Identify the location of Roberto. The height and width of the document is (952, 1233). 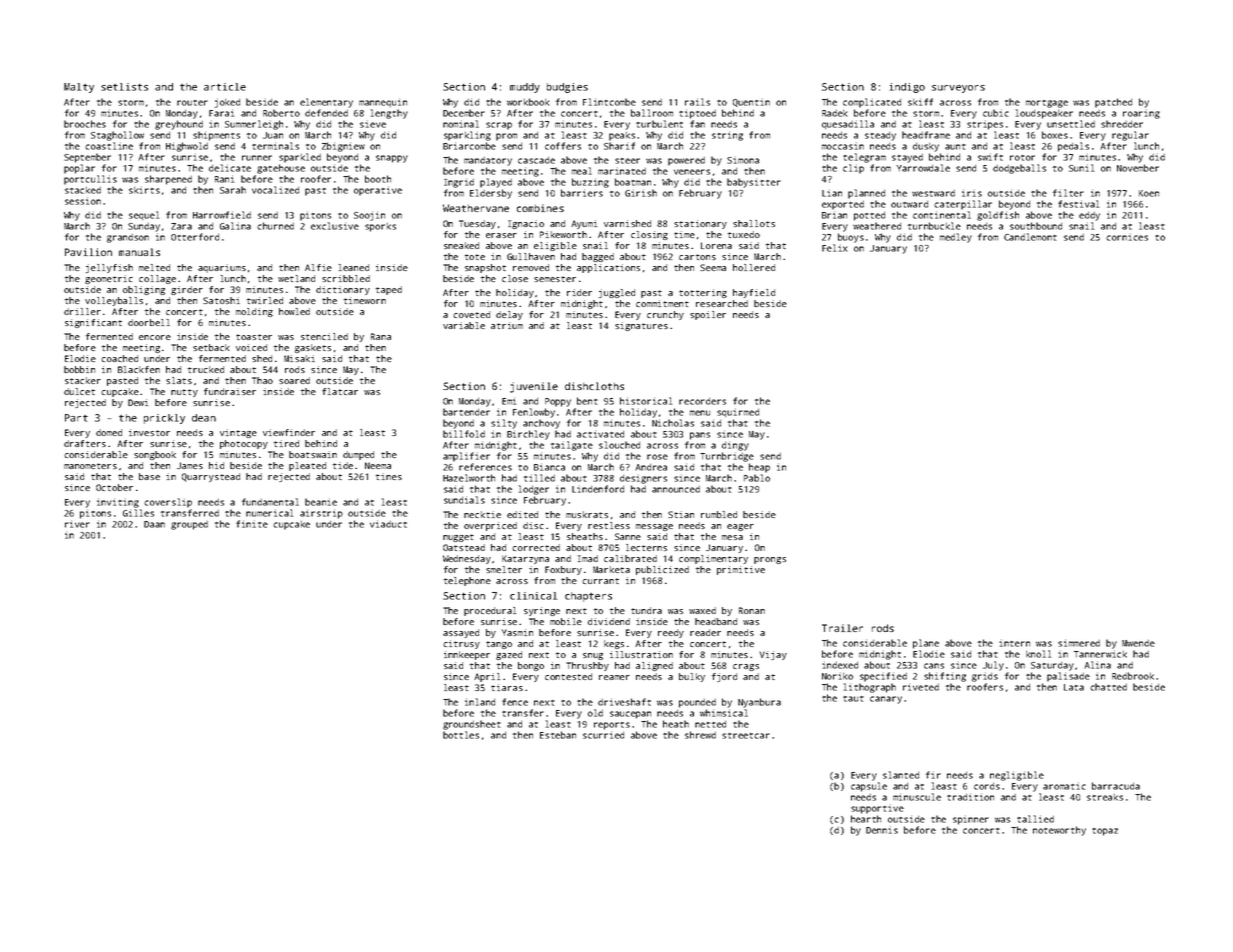
(281, 113).
